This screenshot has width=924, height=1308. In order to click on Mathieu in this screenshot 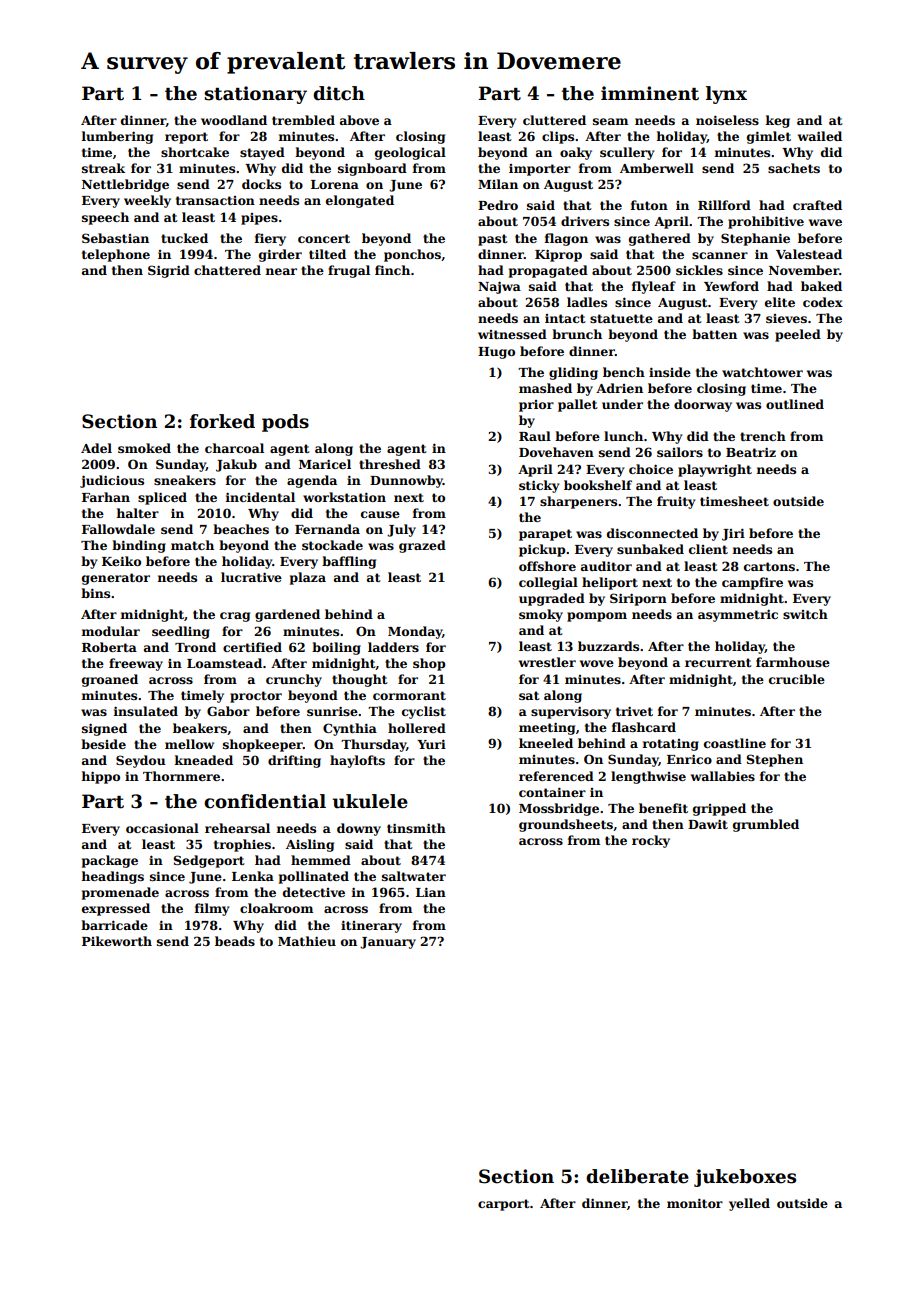, I will do `click(307, 941)`.
